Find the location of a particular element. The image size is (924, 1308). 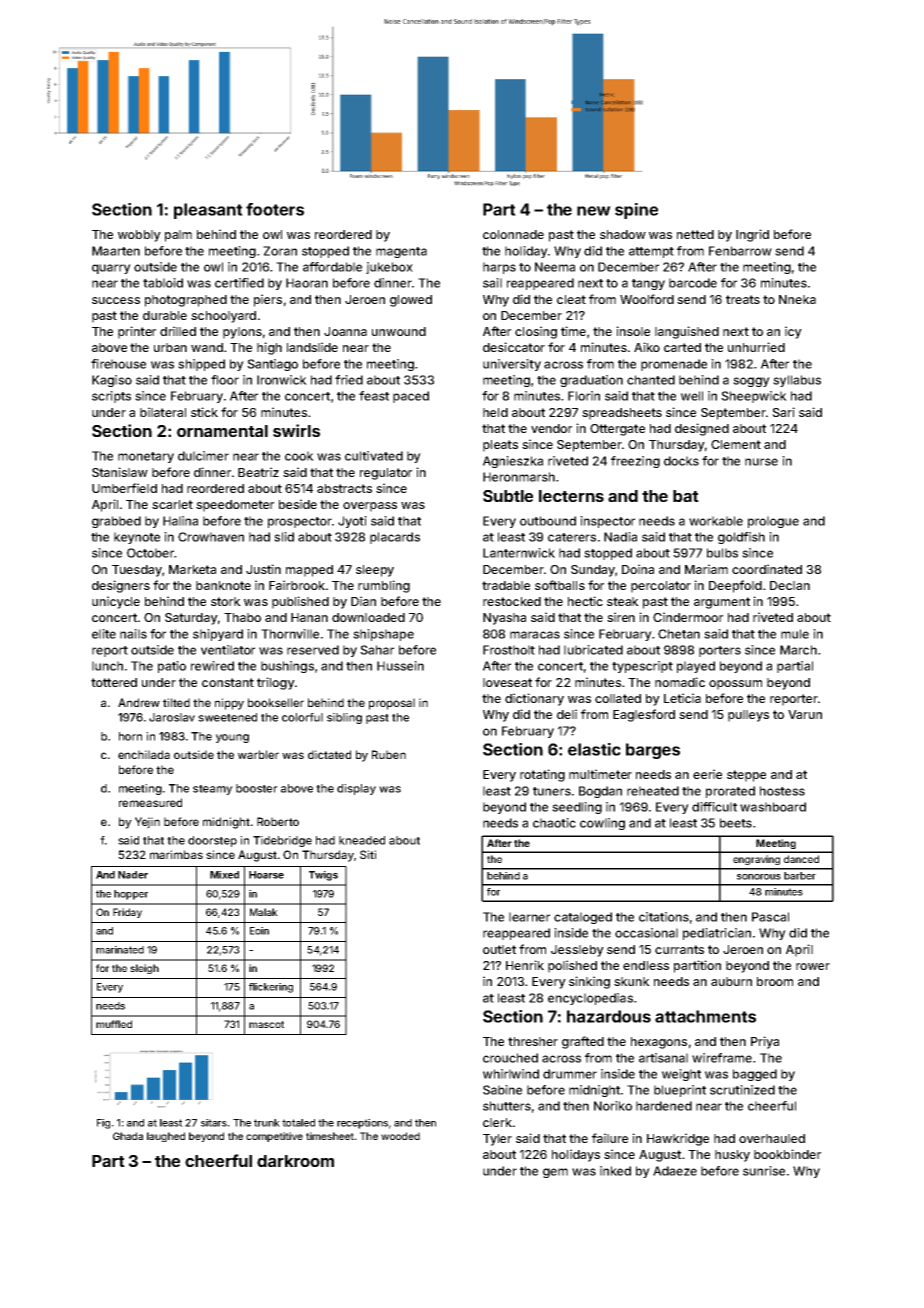

paced is located at coordinates (411, 397).
